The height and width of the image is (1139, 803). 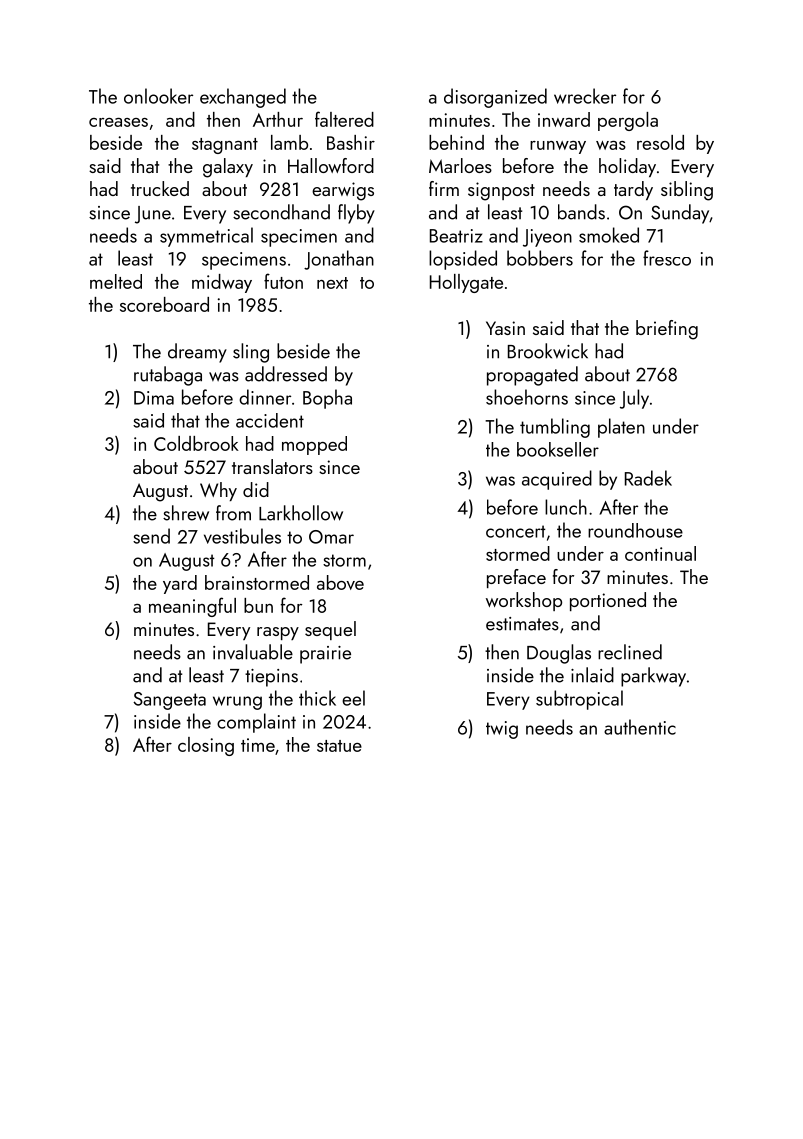 I want to click on resold, so click(x=660, y=142).
